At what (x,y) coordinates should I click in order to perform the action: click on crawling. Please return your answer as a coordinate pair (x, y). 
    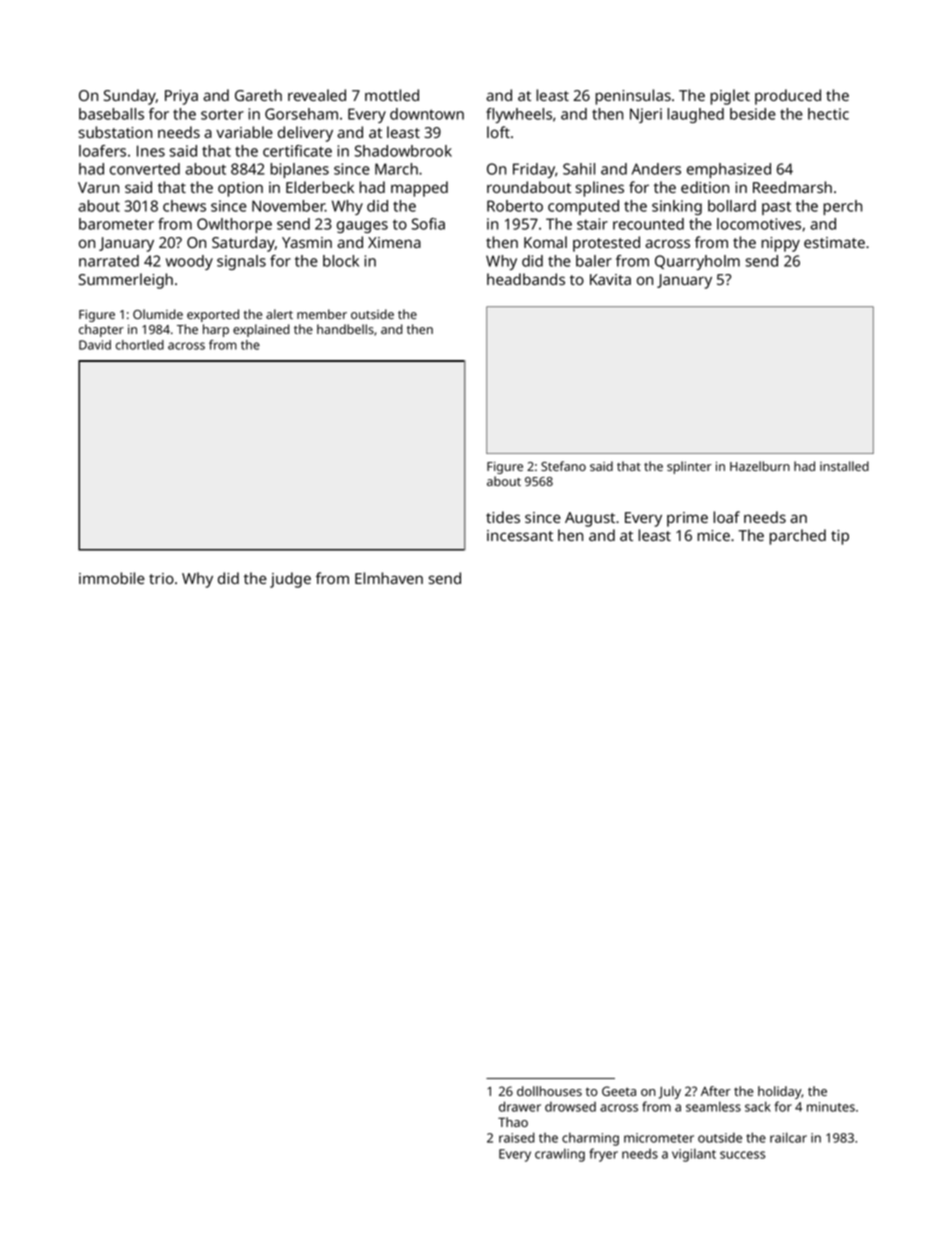
    Looking at the image, I should click on (560, 1155).
